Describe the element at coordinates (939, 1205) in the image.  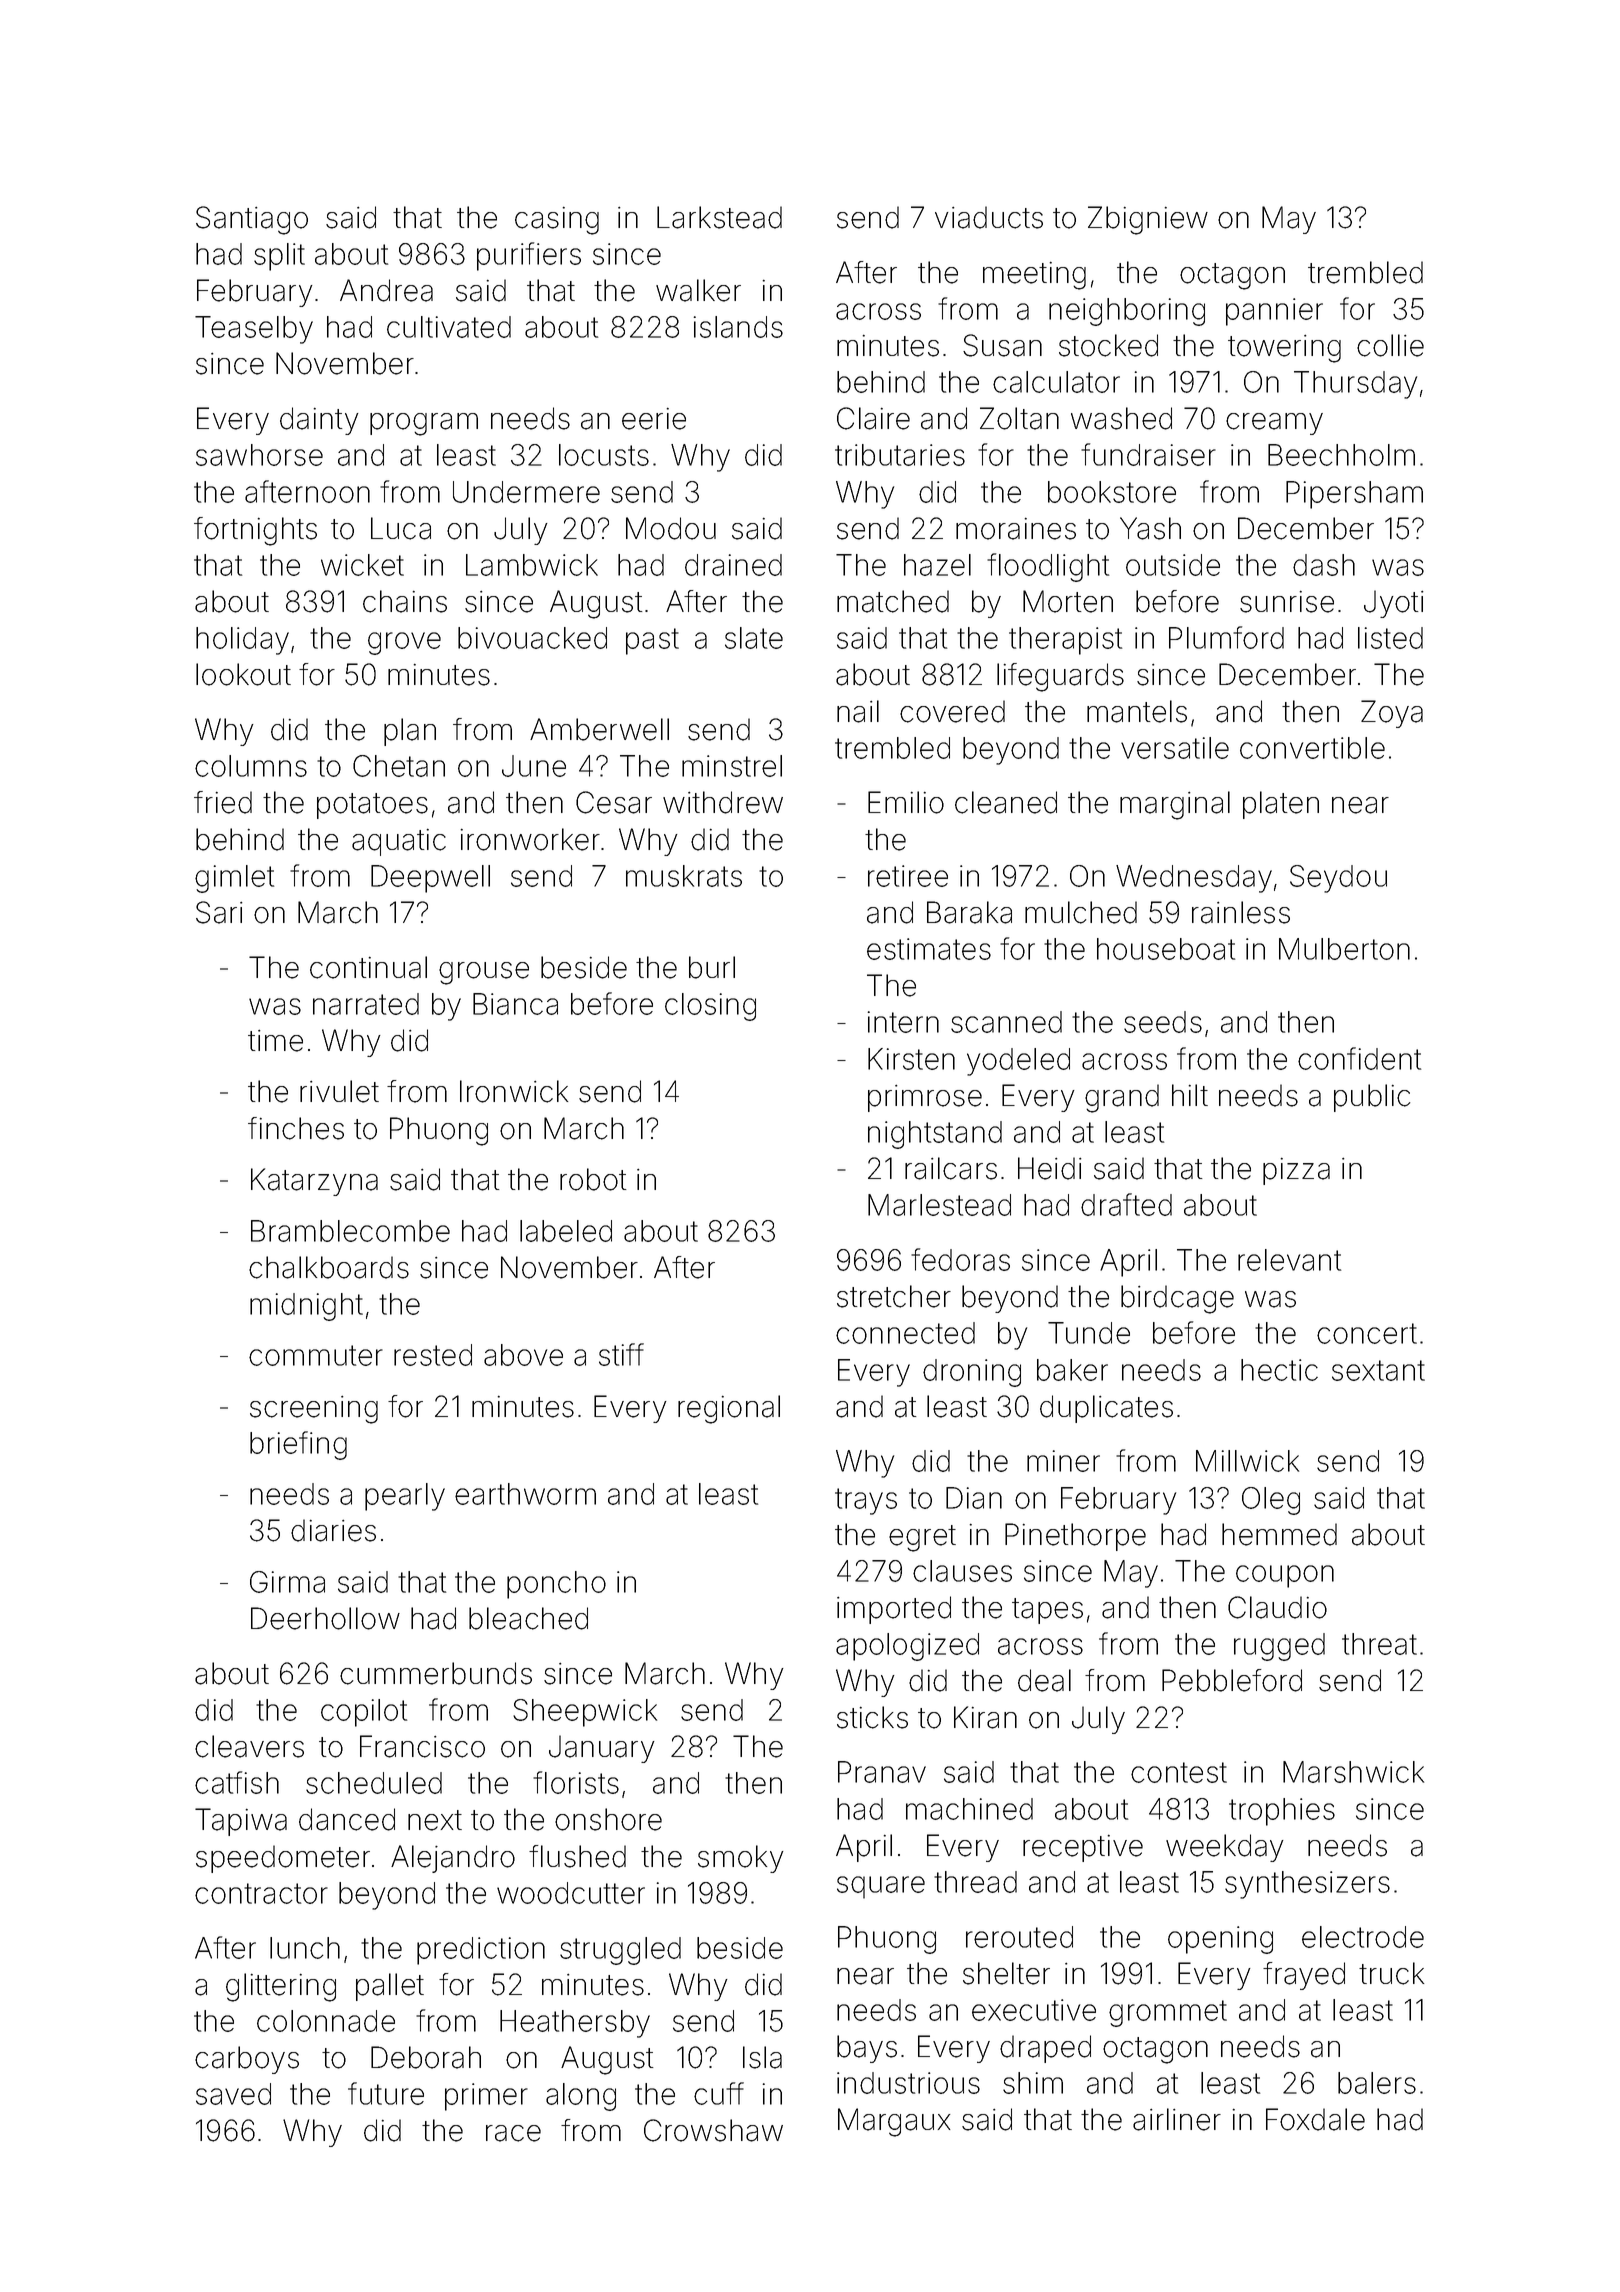
I see `Marlestead` at that location.
